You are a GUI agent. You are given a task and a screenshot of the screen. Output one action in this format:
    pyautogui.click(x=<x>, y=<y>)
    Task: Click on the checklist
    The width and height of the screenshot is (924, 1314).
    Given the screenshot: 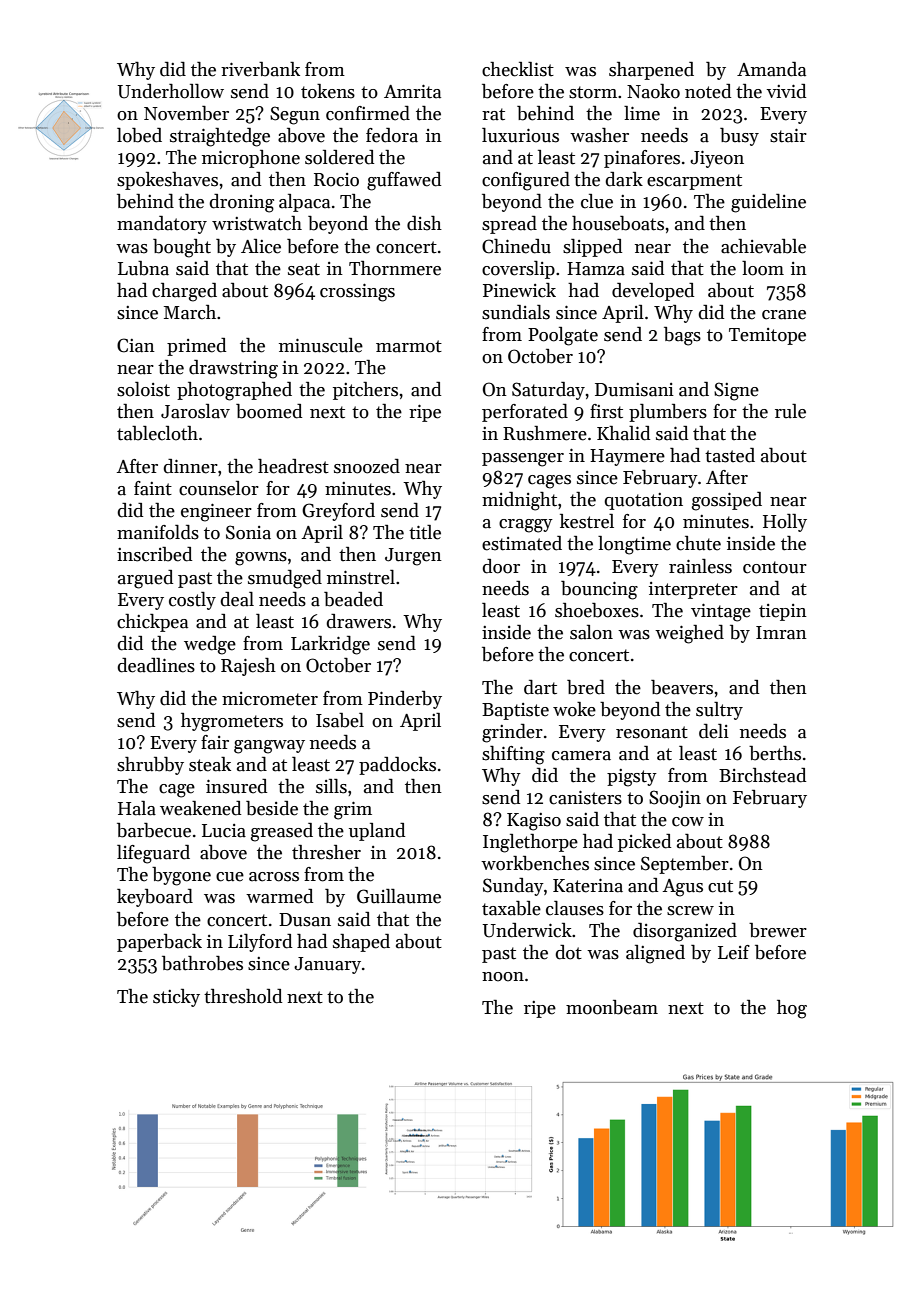 What is the action you would take?
    pyautogui.click(x=518, y=69)
